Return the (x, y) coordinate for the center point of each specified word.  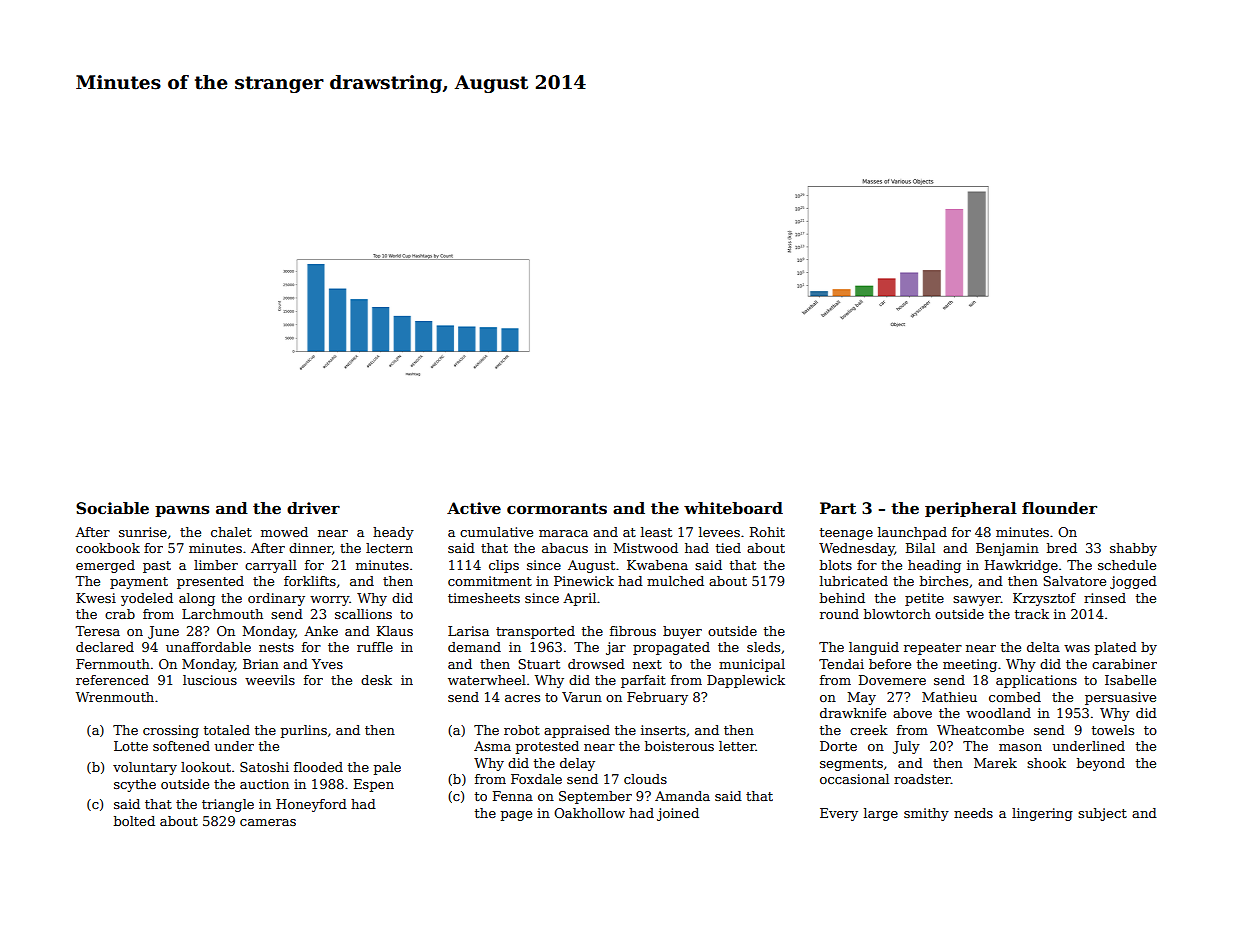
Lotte (131, 746)
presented (210, 582)
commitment (490, 581)
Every (839, 814)
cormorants (557, 509)
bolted (134, 821)
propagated (671, 648)
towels (1113, 730)
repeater (933, 649)
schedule (1127, 565)
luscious (210, 680)
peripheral (971, 509)
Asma (492, 746)
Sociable (112, 508)
